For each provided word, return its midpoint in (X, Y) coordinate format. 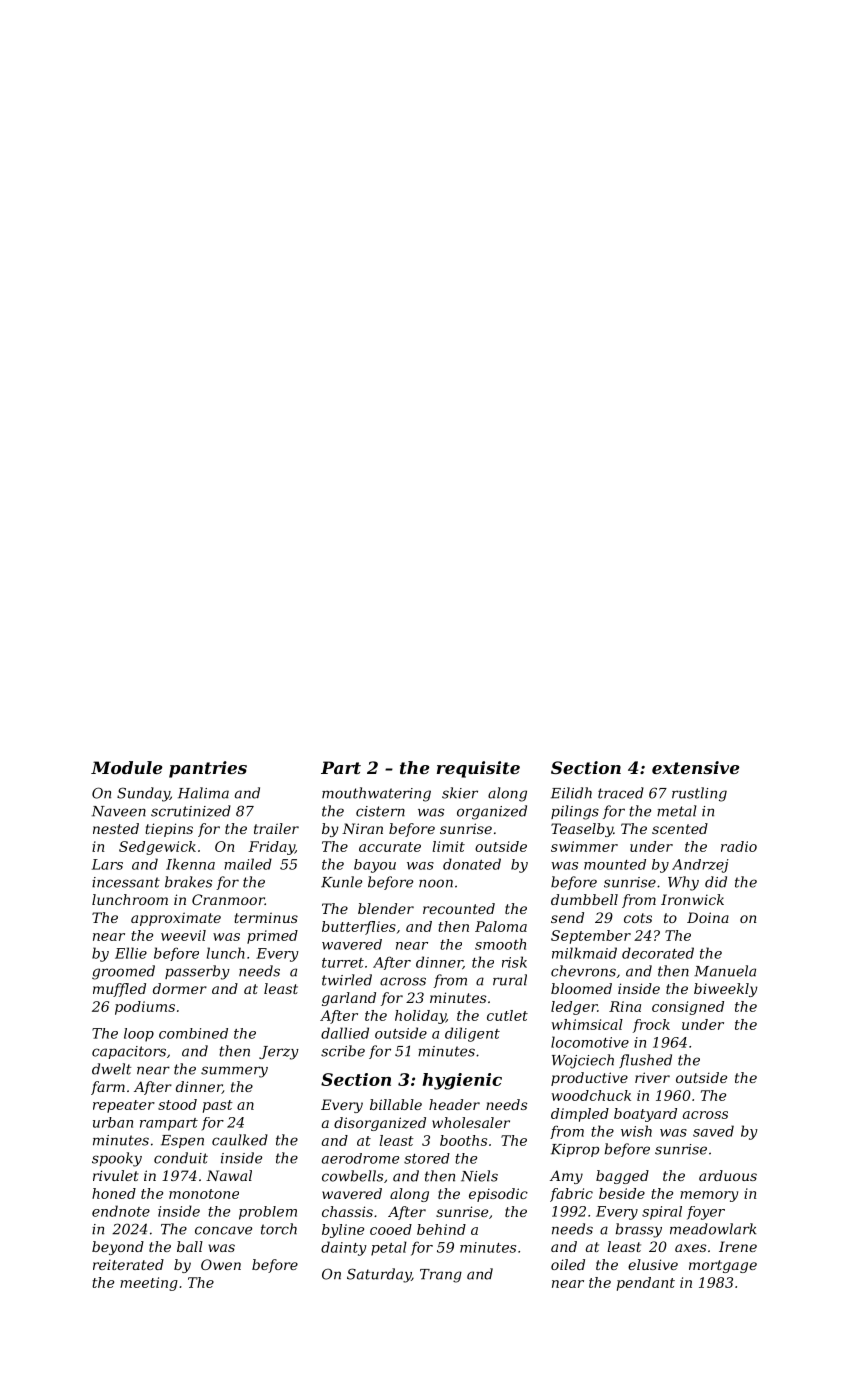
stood (177, 1104)
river (652, 1077)
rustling (699, 794)
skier (460, 793)
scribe (343, 1051)
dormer (180, 988)
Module (127, 767)
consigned (688, 1008)
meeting (149, 1284)
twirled (347, 980)
